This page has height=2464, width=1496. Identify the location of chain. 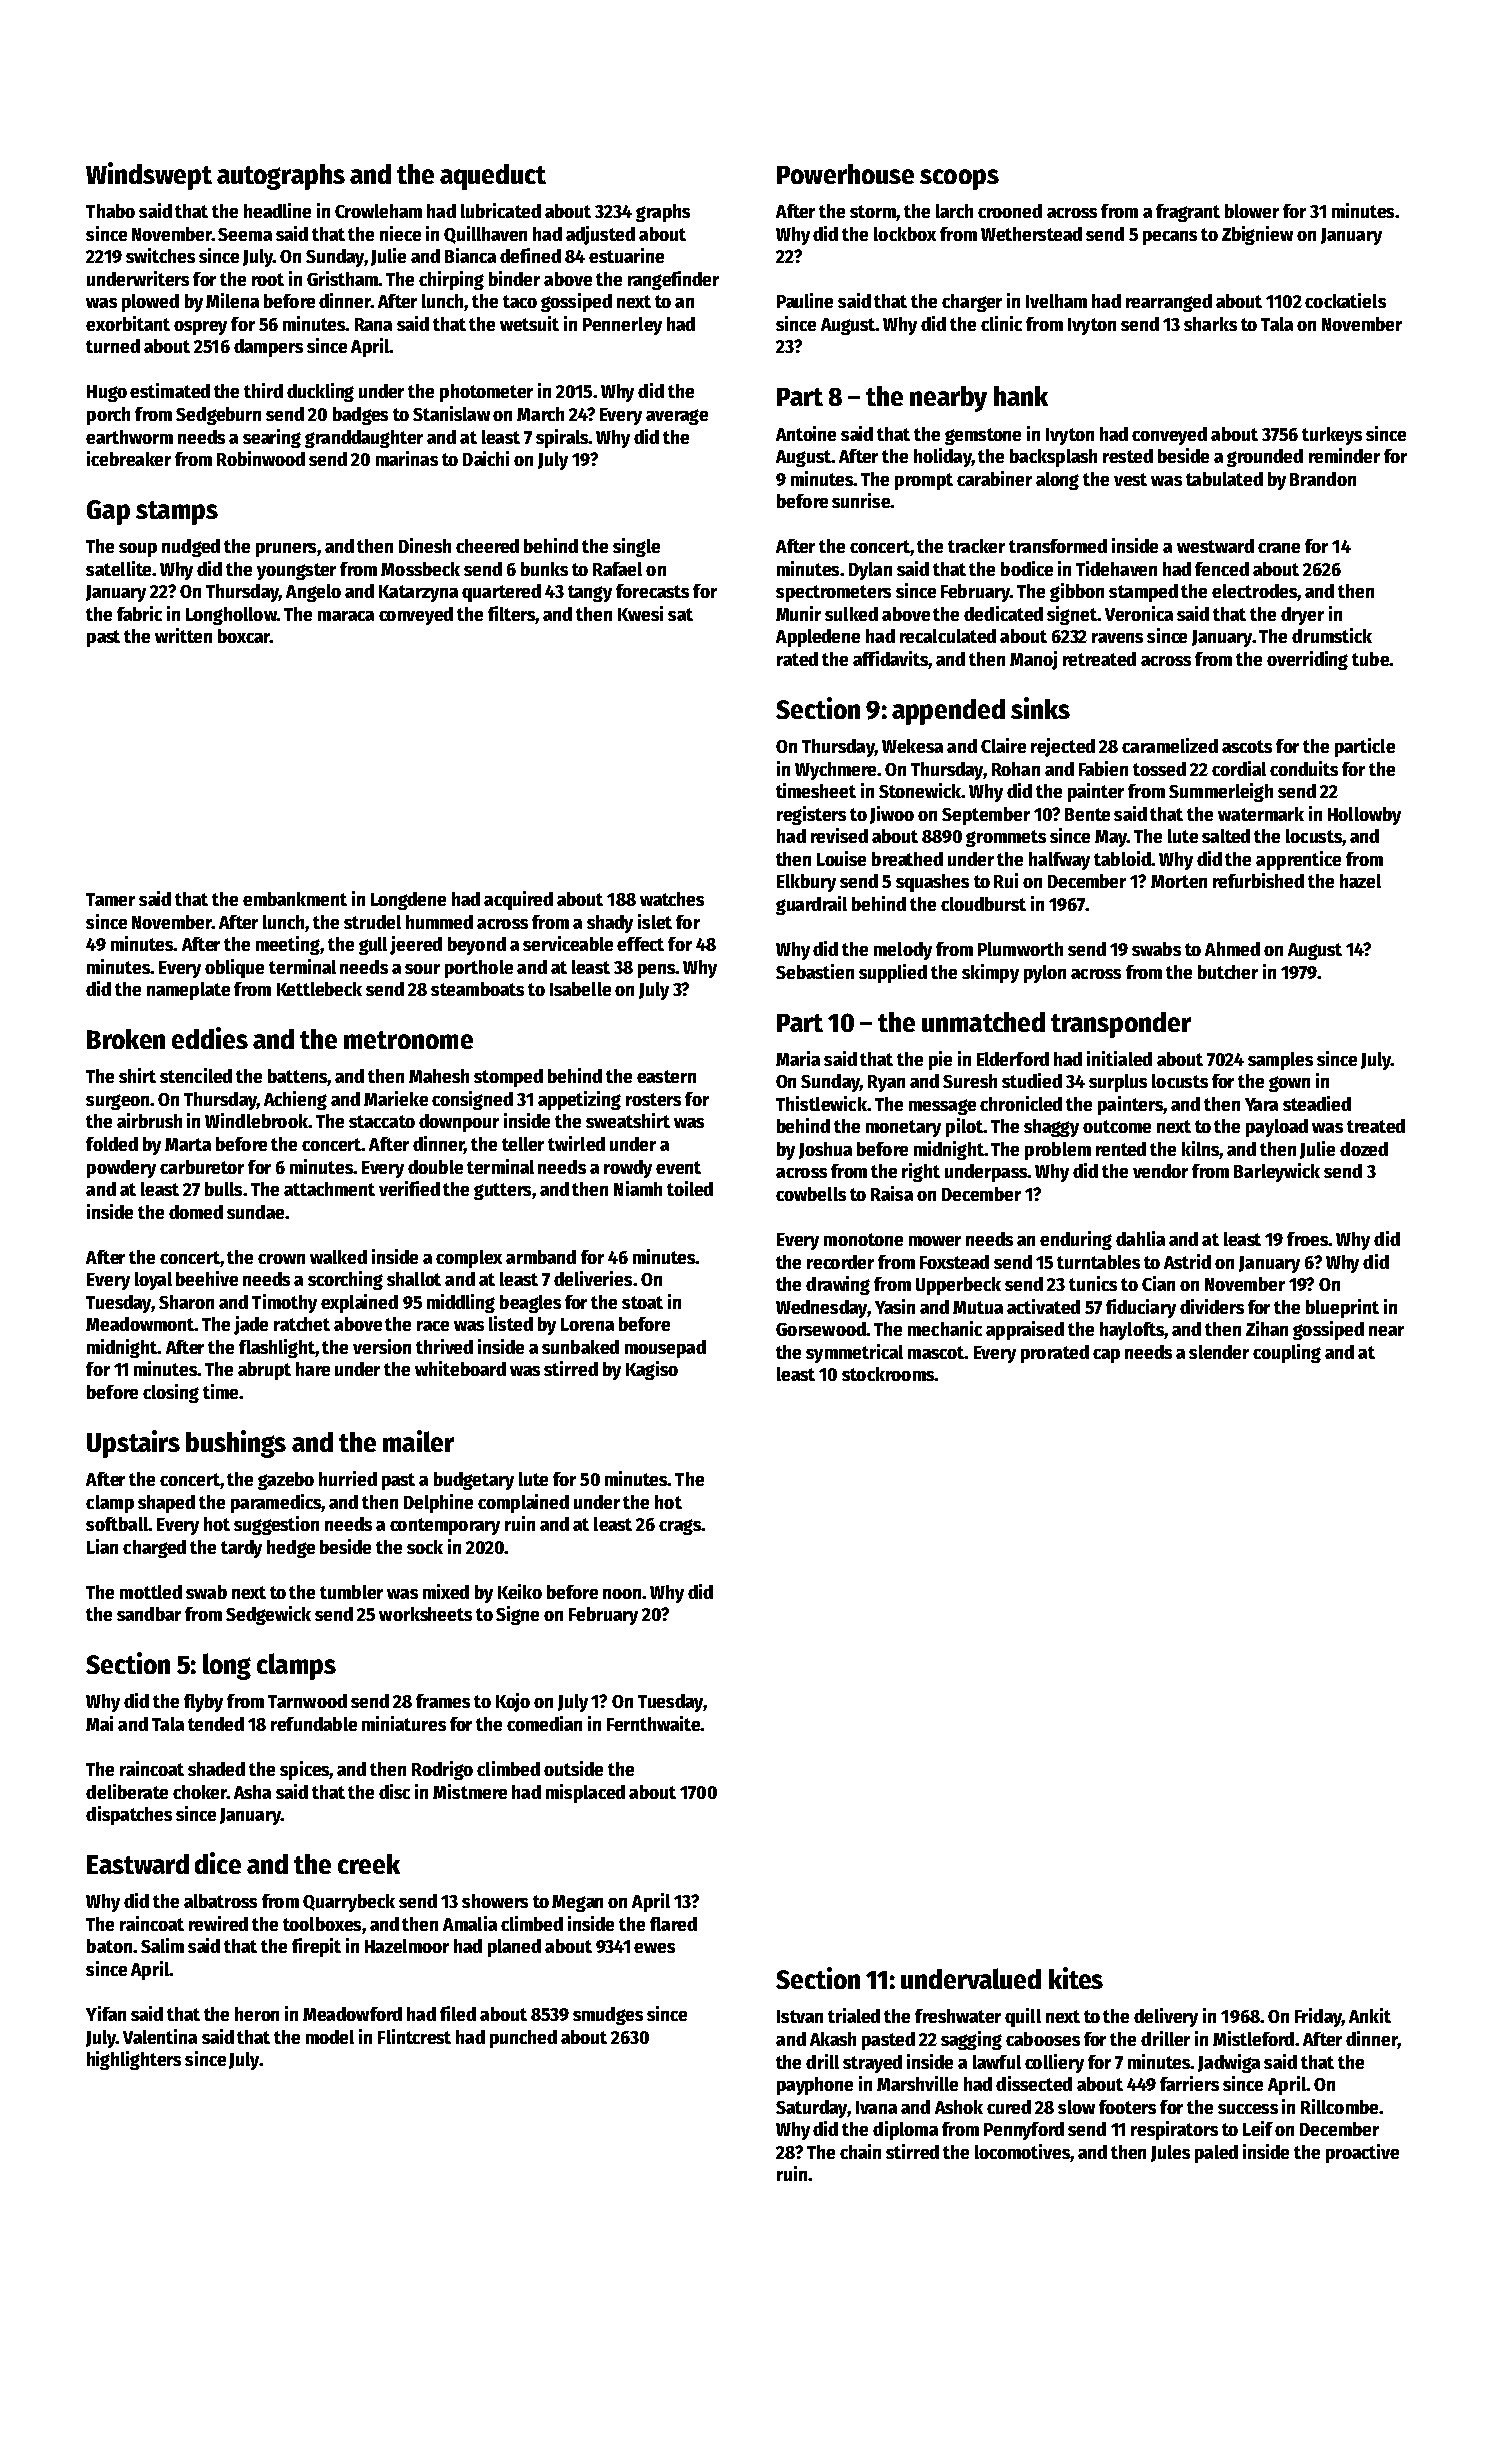
(860, 2151).
